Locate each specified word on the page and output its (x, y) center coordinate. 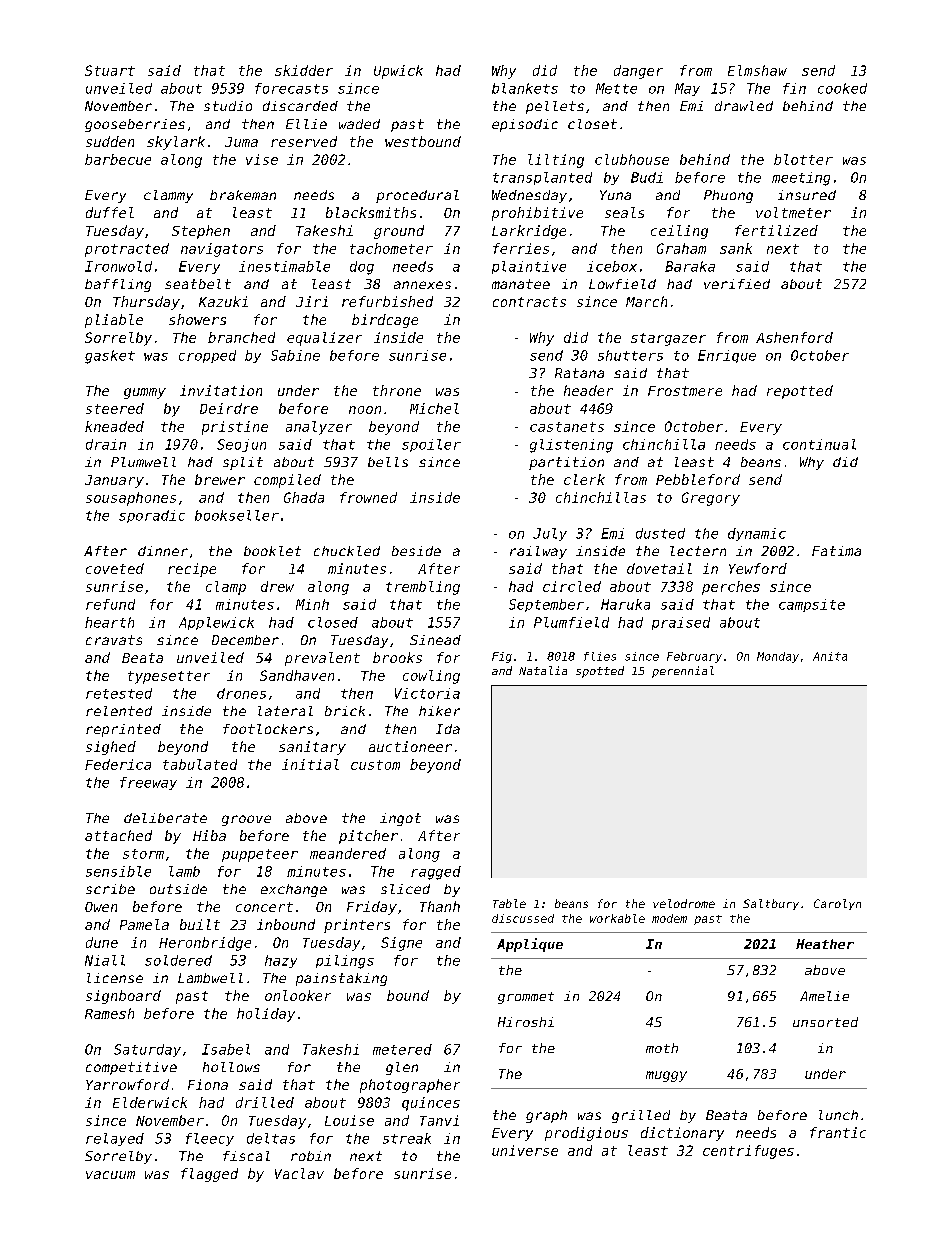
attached (118, 835)
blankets (525, 88)
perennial (683, 672)
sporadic (152, 516)
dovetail (659, 568)
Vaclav (299, 1173)
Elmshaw (757, 70)
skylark (176, 143)
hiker (439, 711)
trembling (423, 588)
